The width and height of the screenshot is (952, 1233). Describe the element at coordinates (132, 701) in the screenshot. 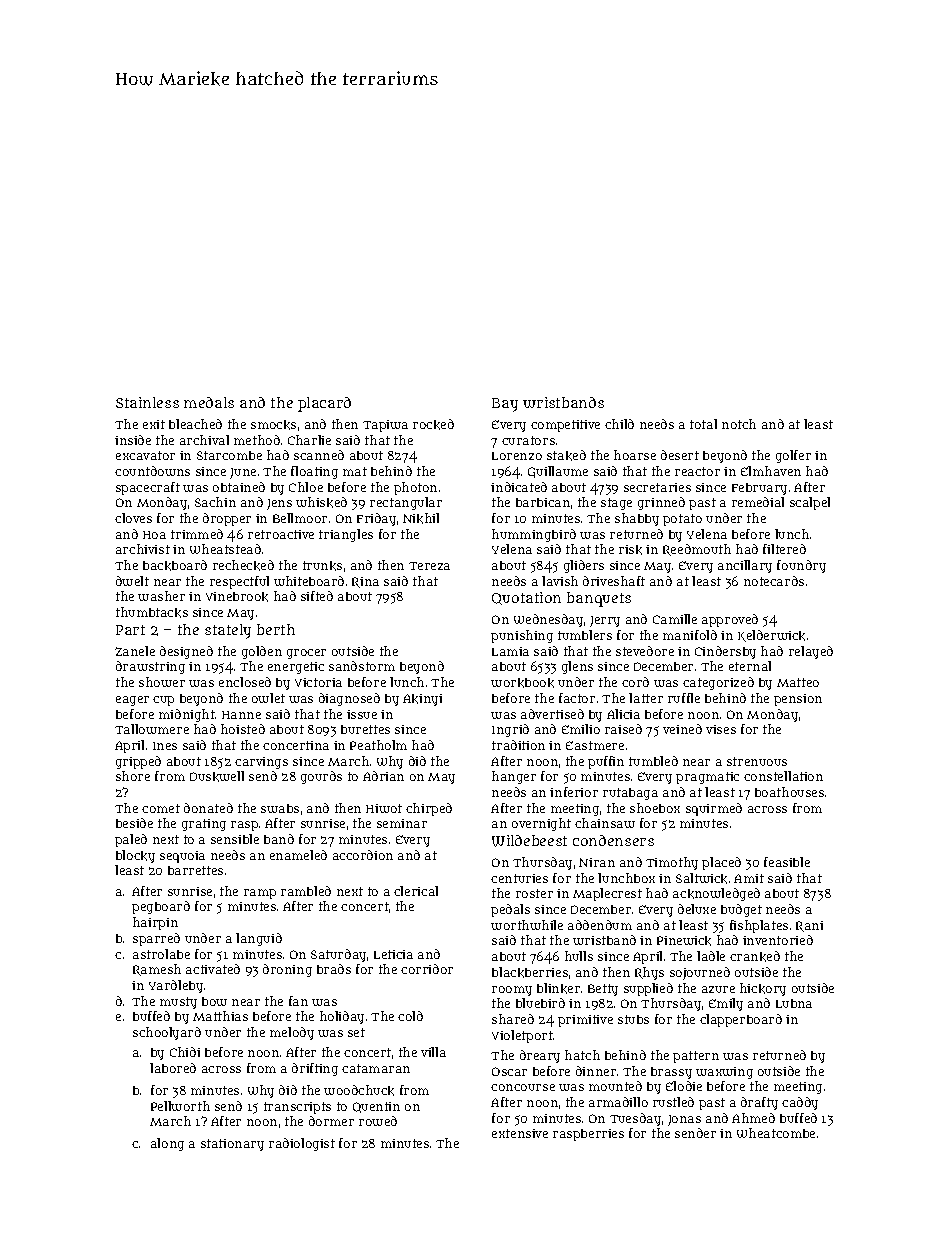

I see `eager` at that location.
